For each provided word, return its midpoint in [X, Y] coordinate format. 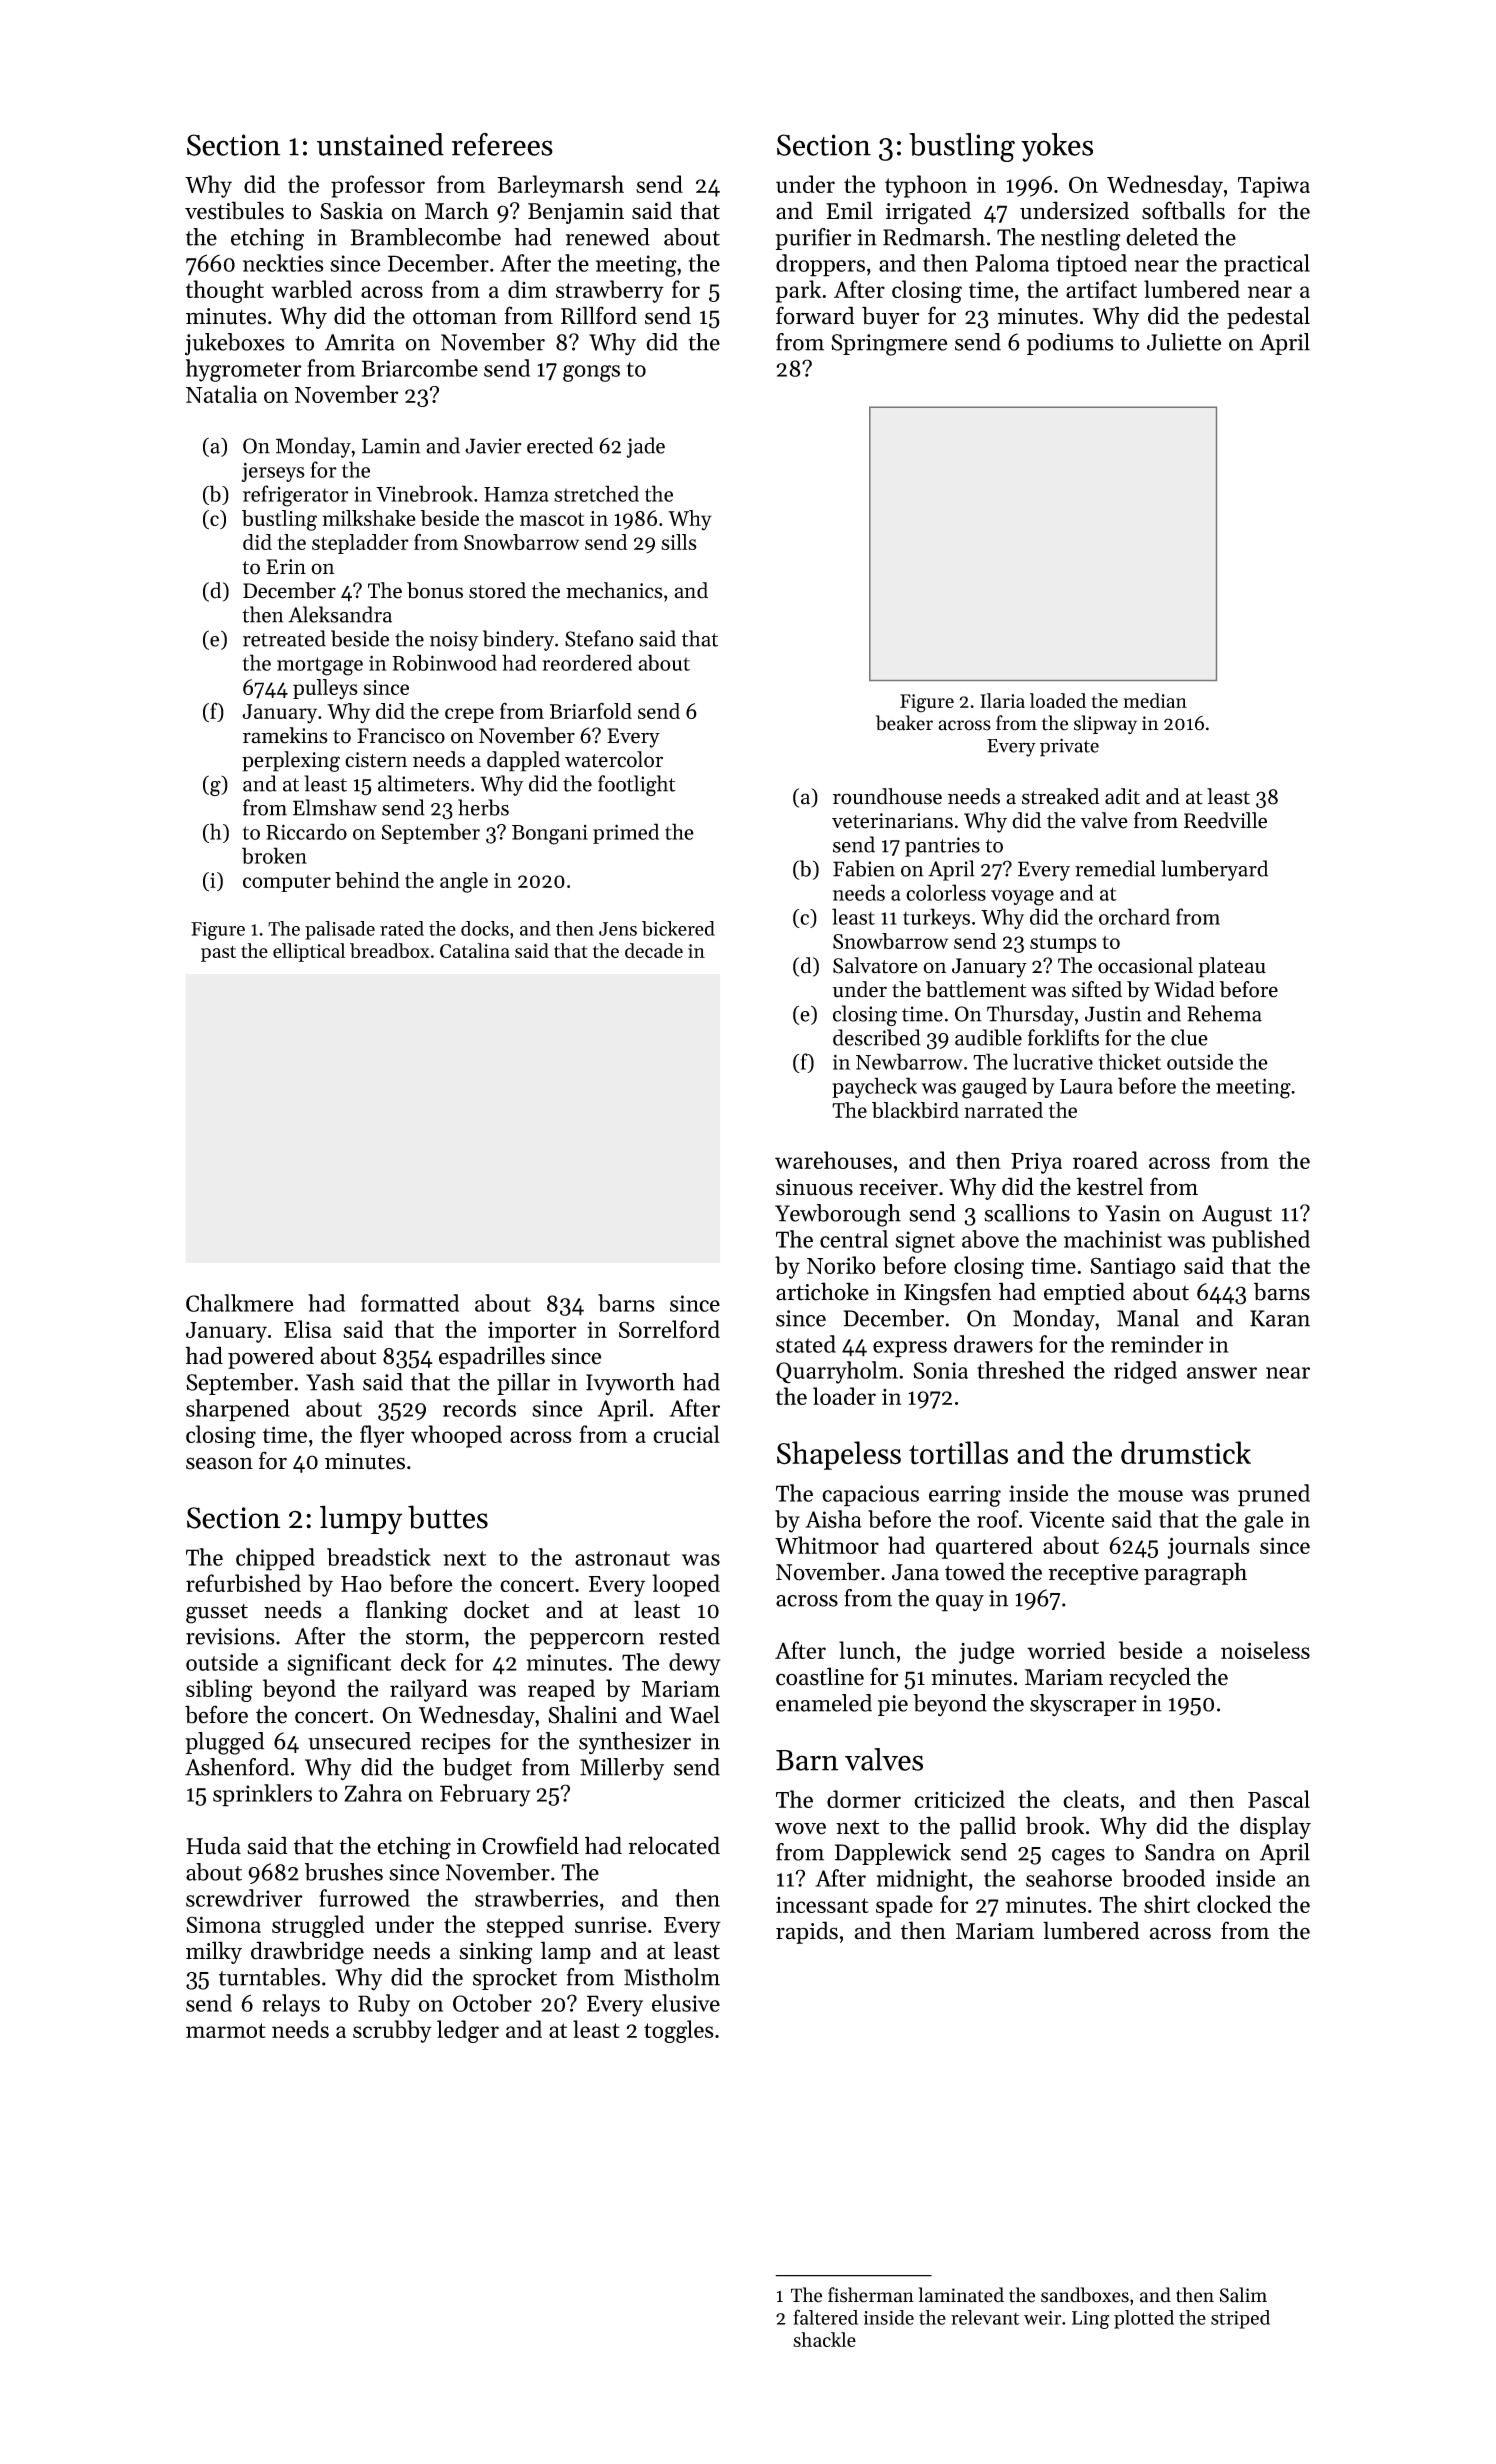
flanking [407, 1612]
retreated [284, 638]
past [218, 954]
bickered [678, 928]
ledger [468, 2031]
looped [686, 1585]
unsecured [359, 1741]
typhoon [926, 186]
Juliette [1184, 342]
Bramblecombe [426, 237]
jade [645, 447]
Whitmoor [827, 1545]
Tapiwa [1274, 187]
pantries [942, 847]
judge [987, 1652]
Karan [1280, 1318]
